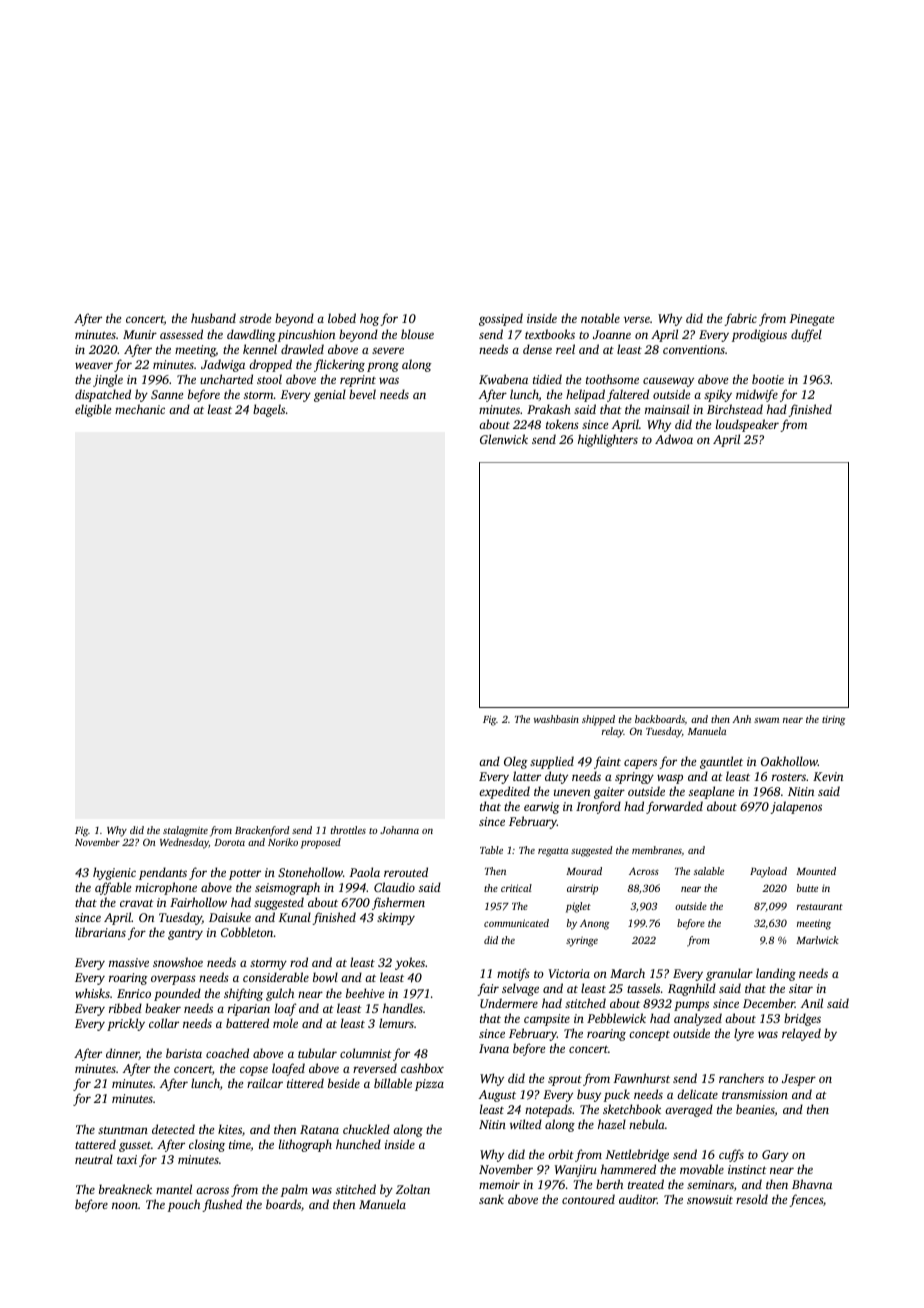  I want to click on gossiped, so click(501, 319).
